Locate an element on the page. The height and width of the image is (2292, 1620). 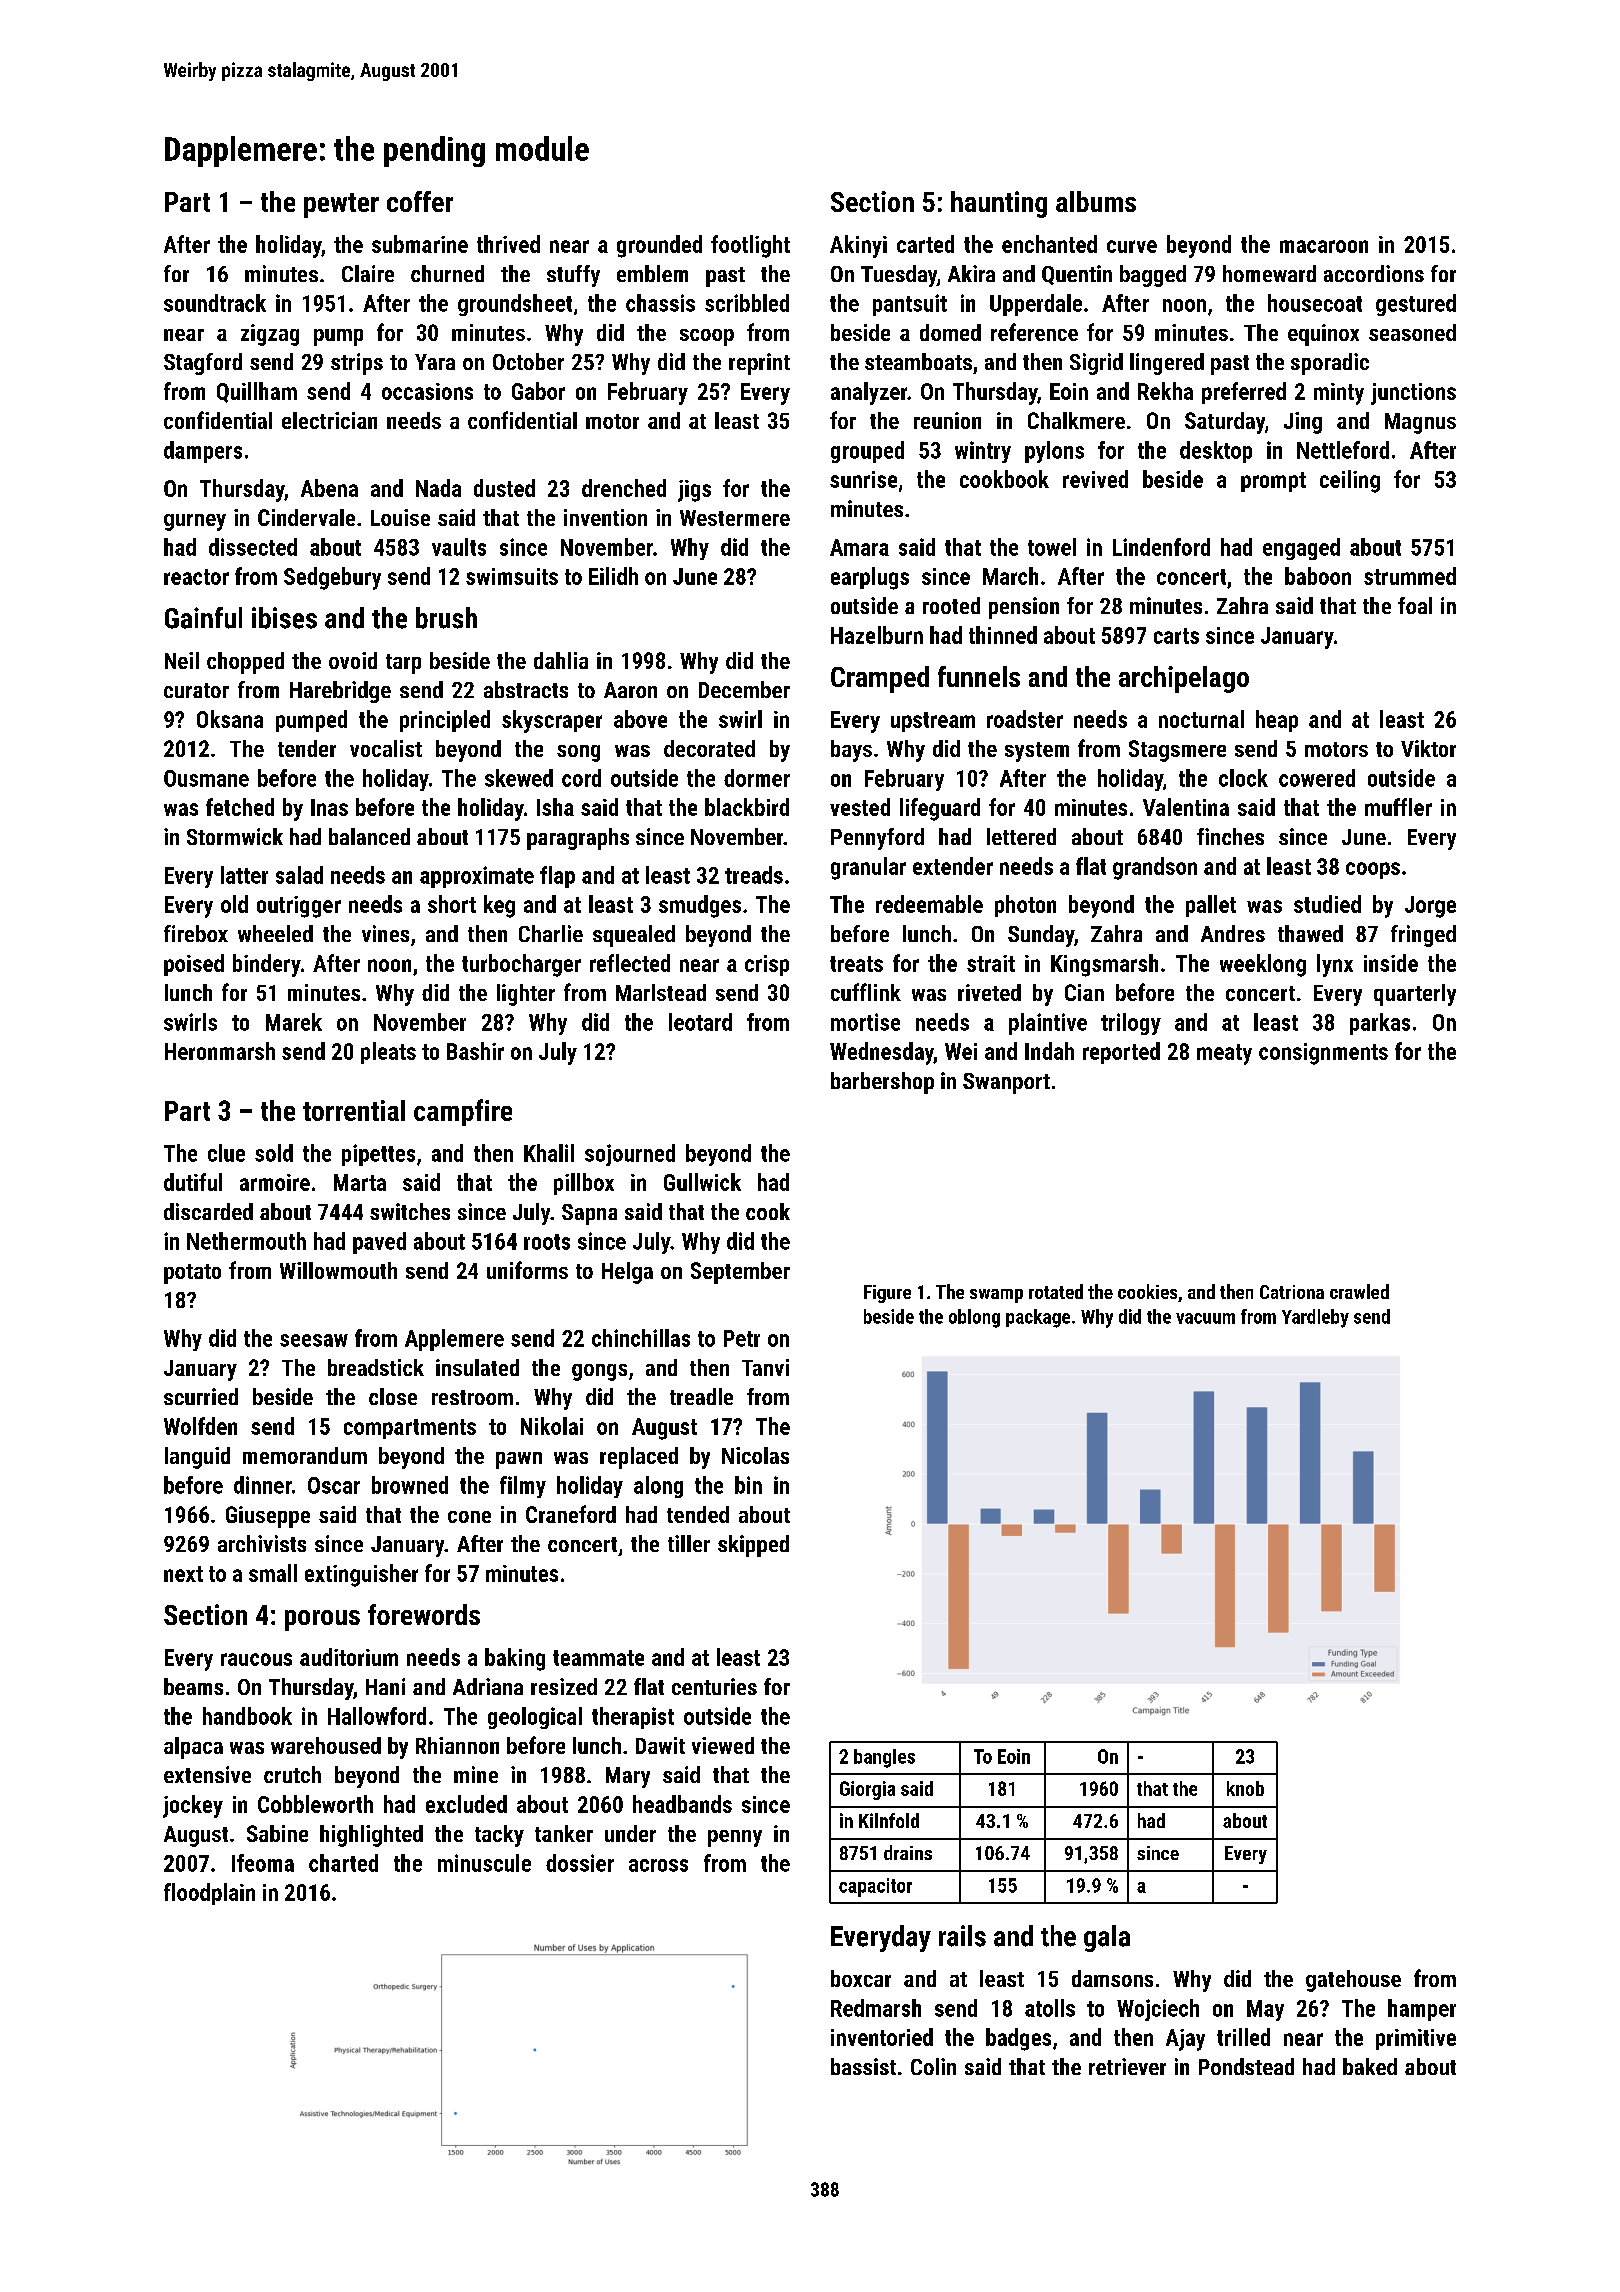
footlight is located at coordinates (750, 246).
